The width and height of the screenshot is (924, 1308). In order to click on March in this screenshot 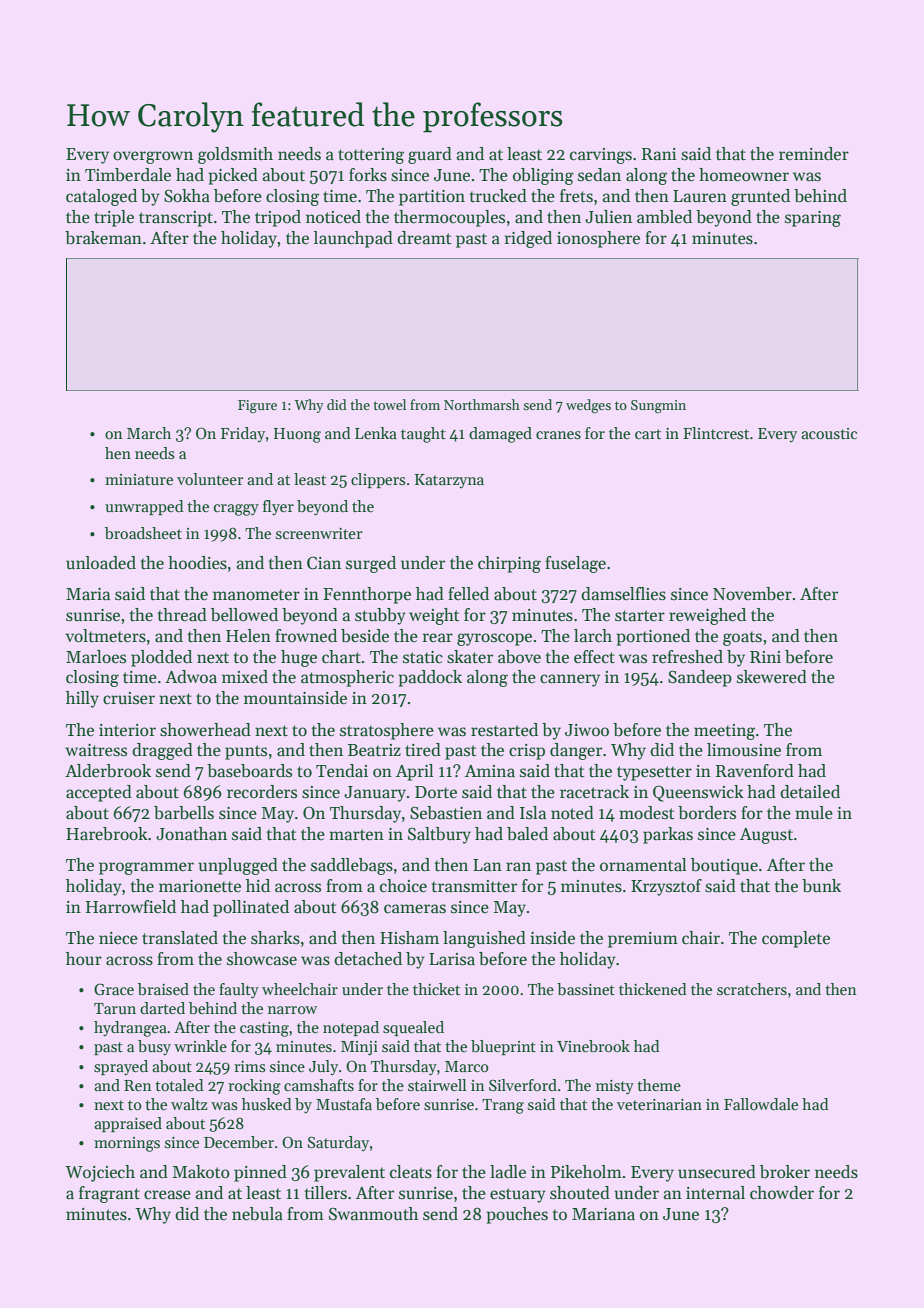, I will do `click(149, 433)`.
